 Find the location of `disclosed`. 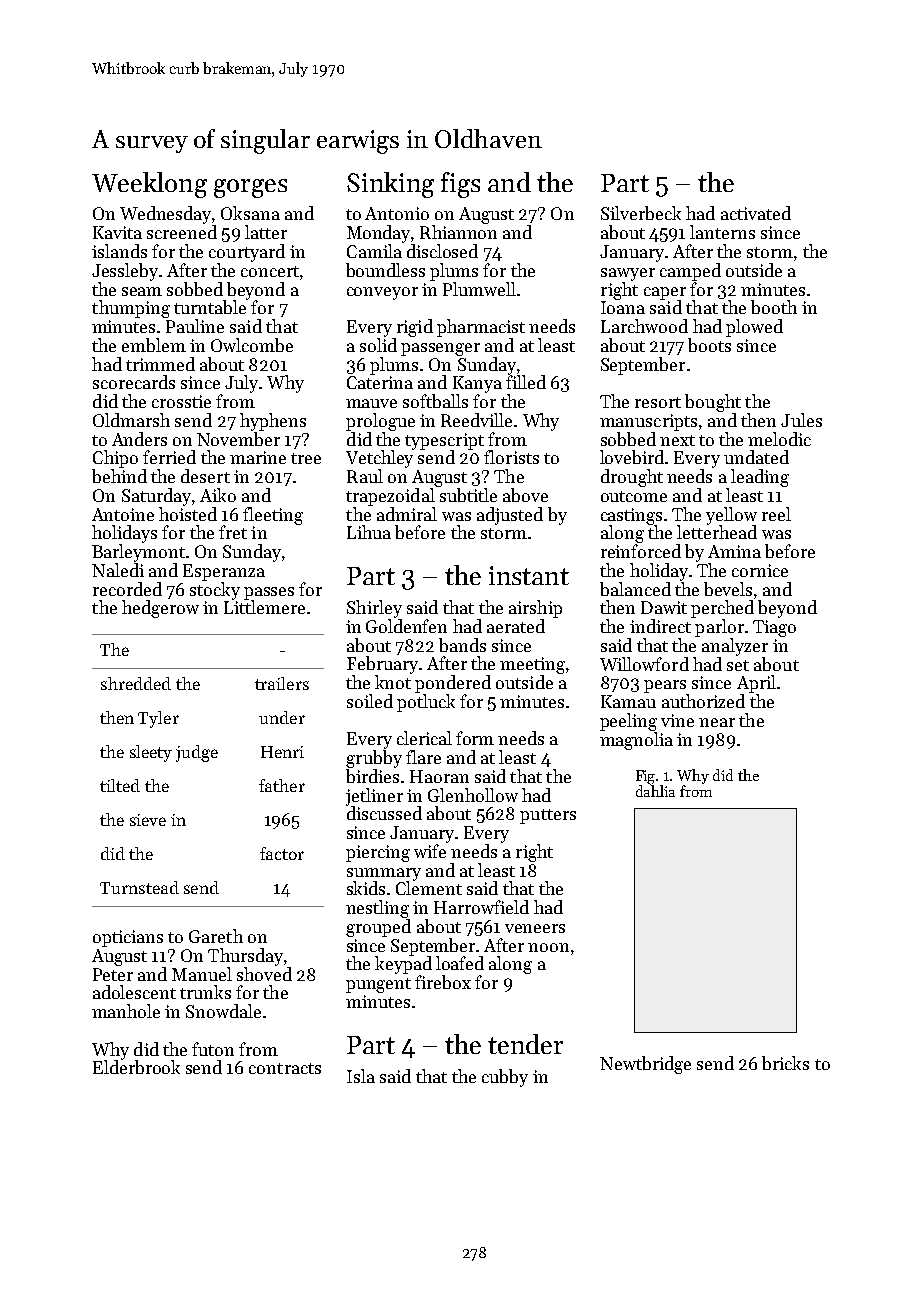

disclosed is located at coordinates (442, 251).
